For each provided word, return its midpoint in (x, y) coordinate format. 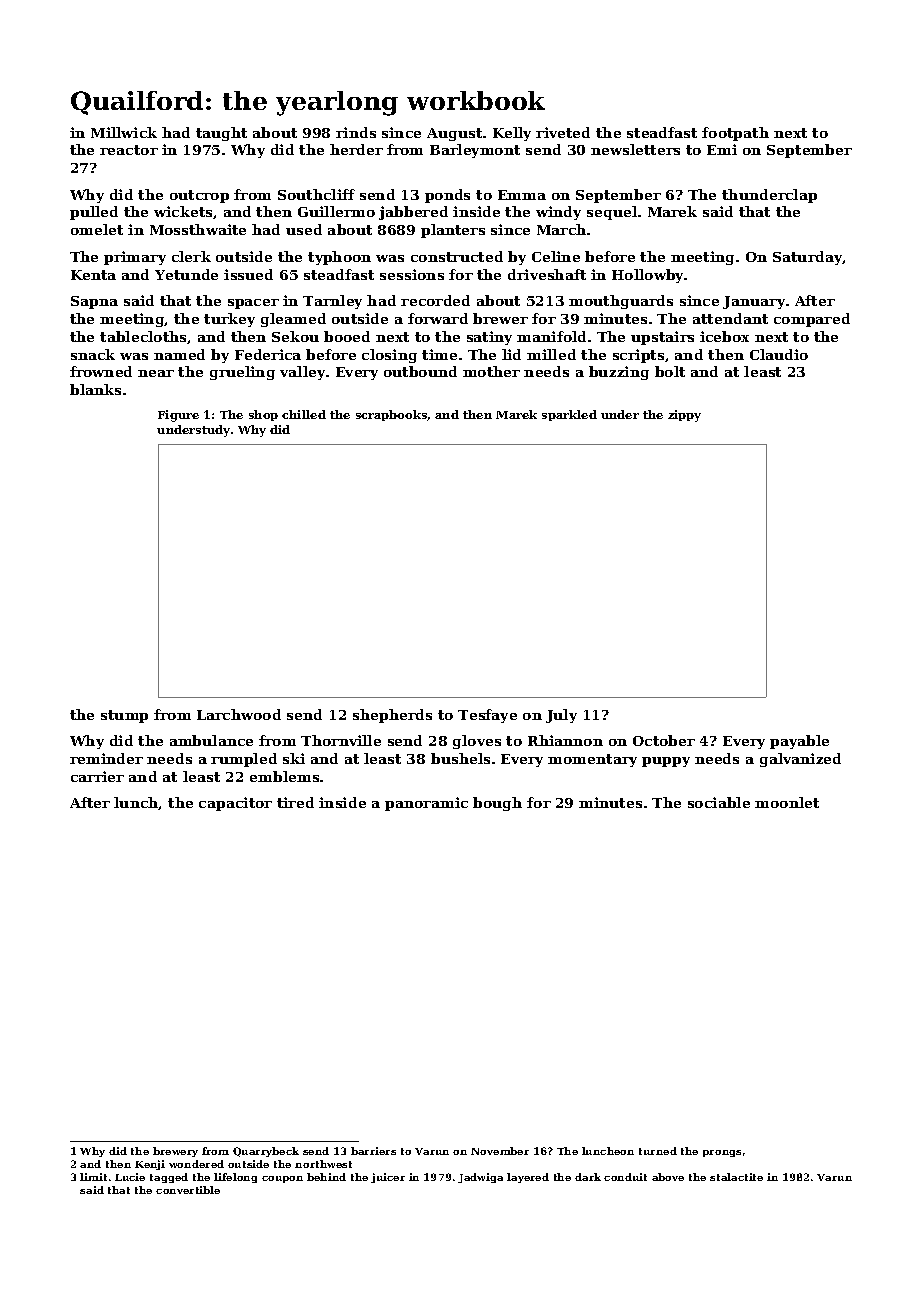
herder (356, 149)
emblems (284, 776)
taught (221, 134)
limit (93, 1177)
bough (497, 804)
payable (799, 742)
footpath (735, 134)
